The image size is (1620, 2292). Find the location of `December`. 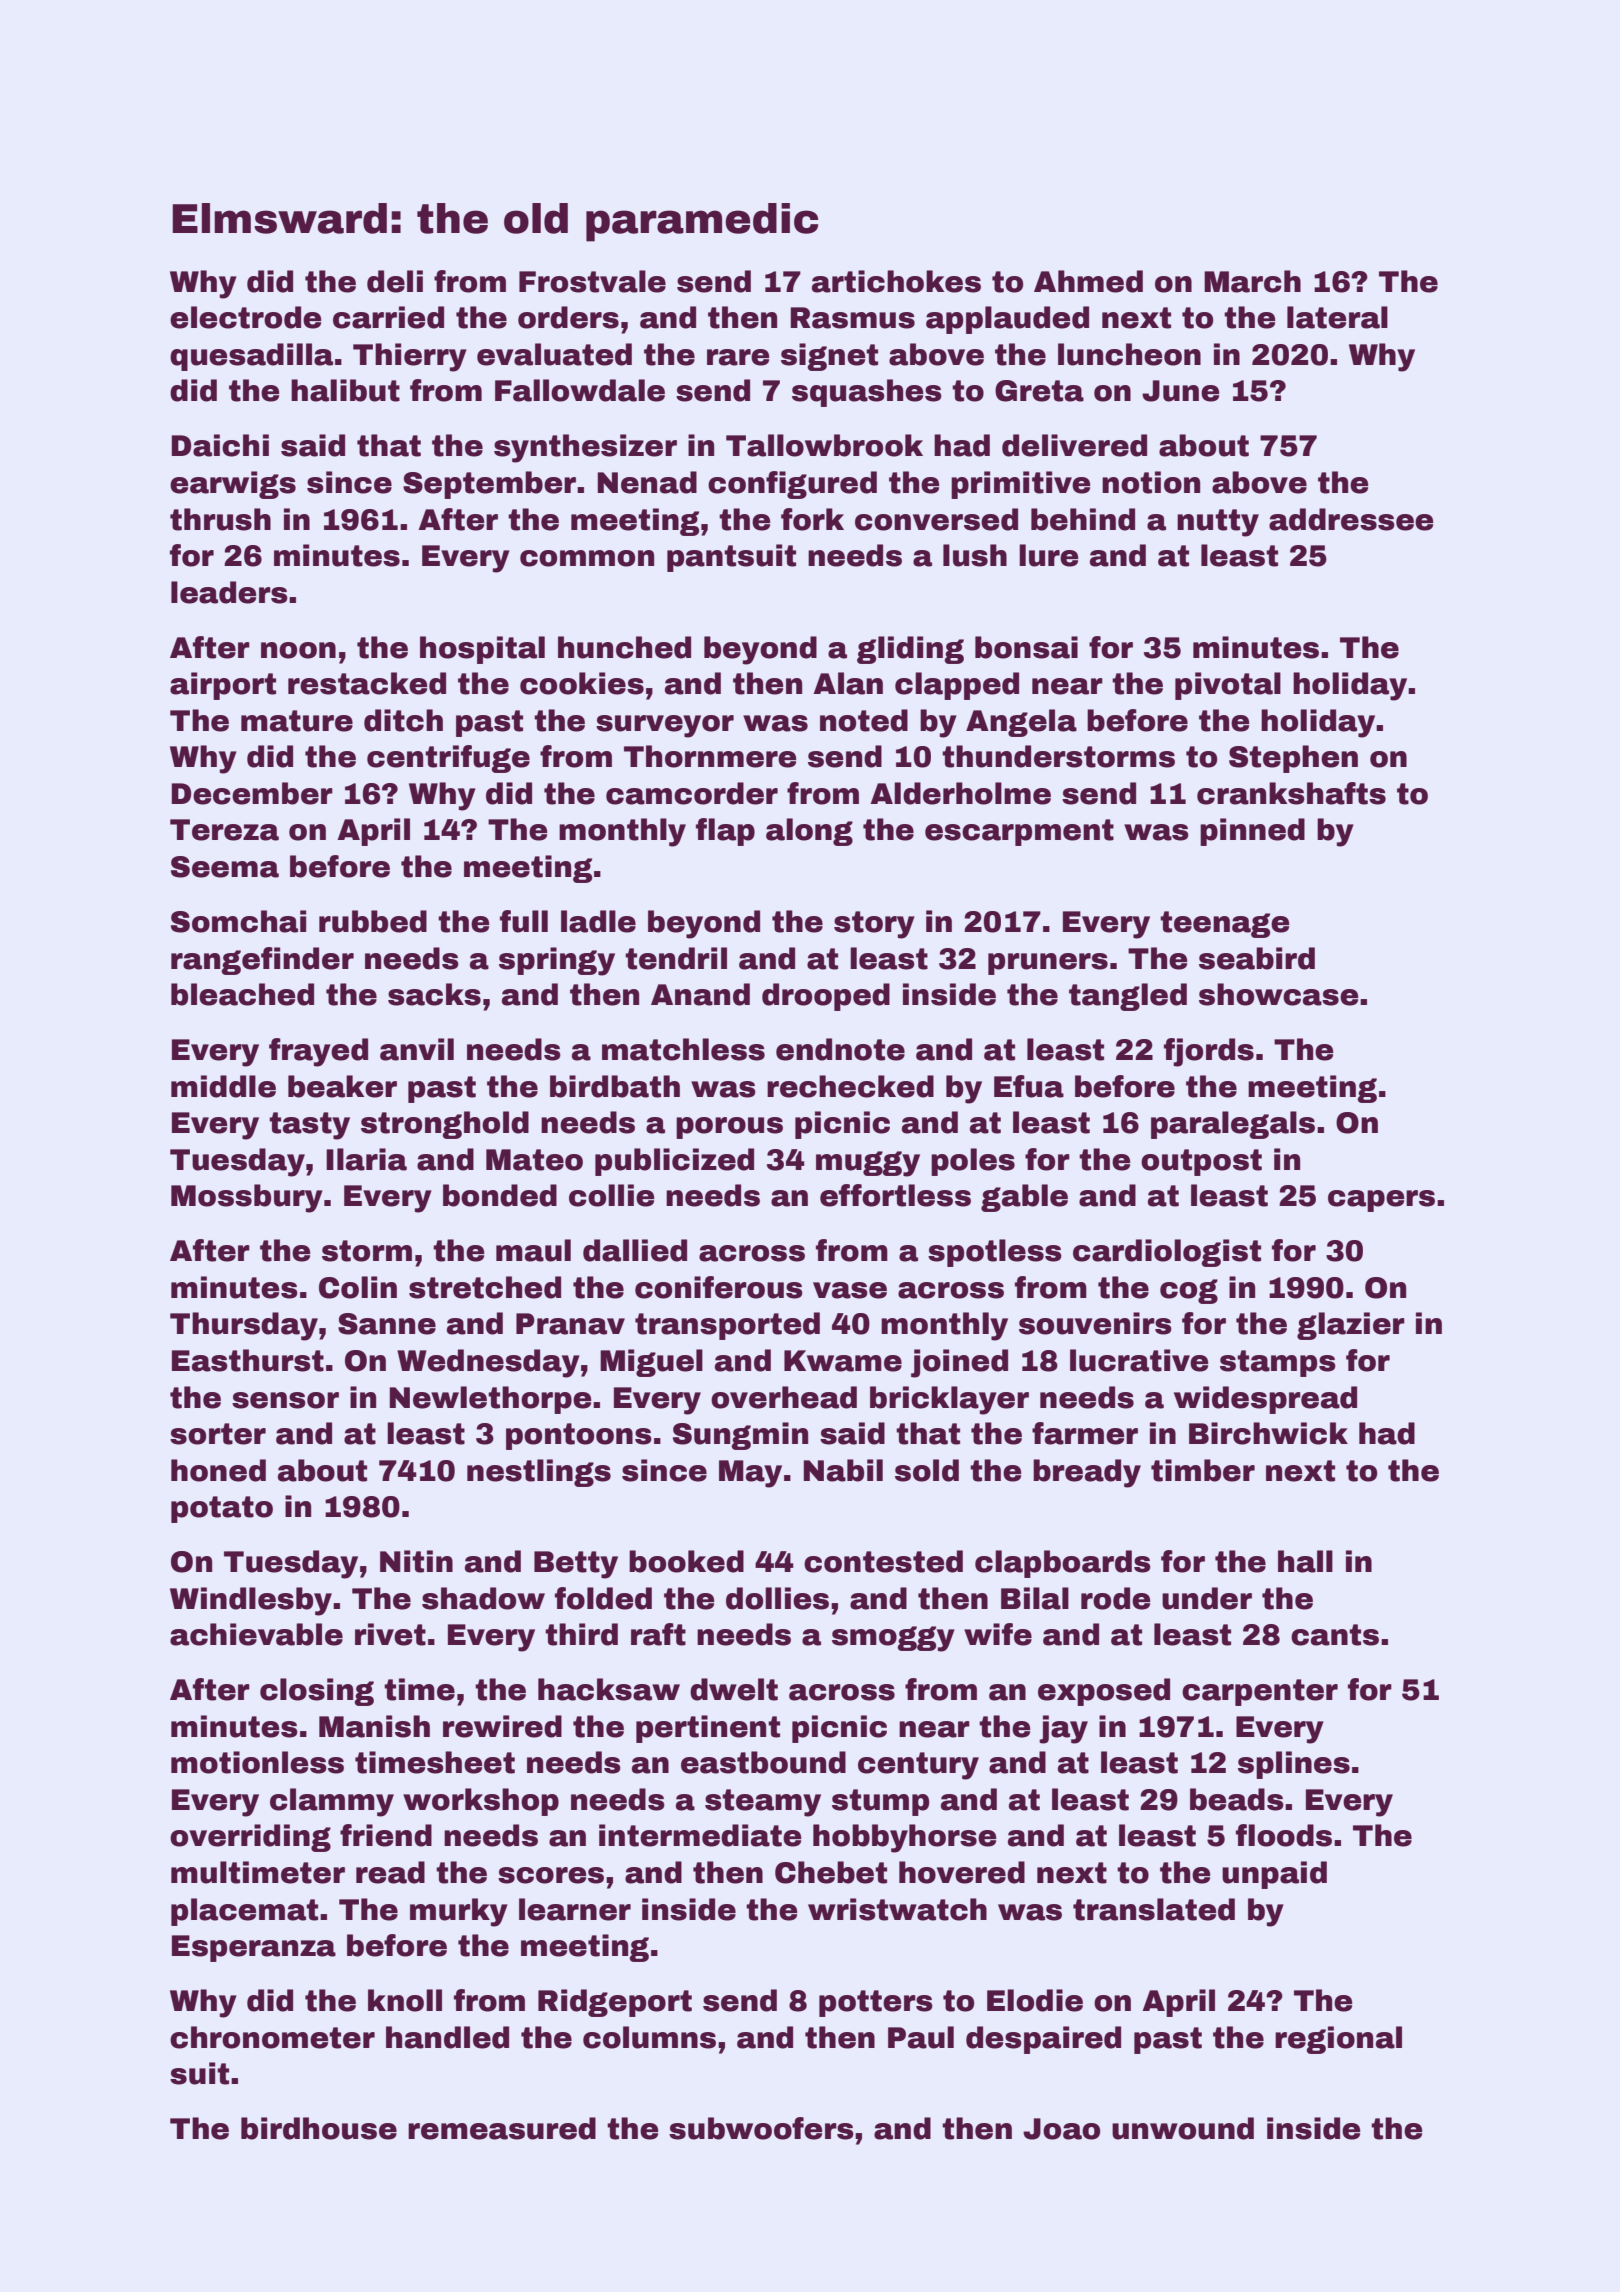

December is located at coordinates (252, 793).
